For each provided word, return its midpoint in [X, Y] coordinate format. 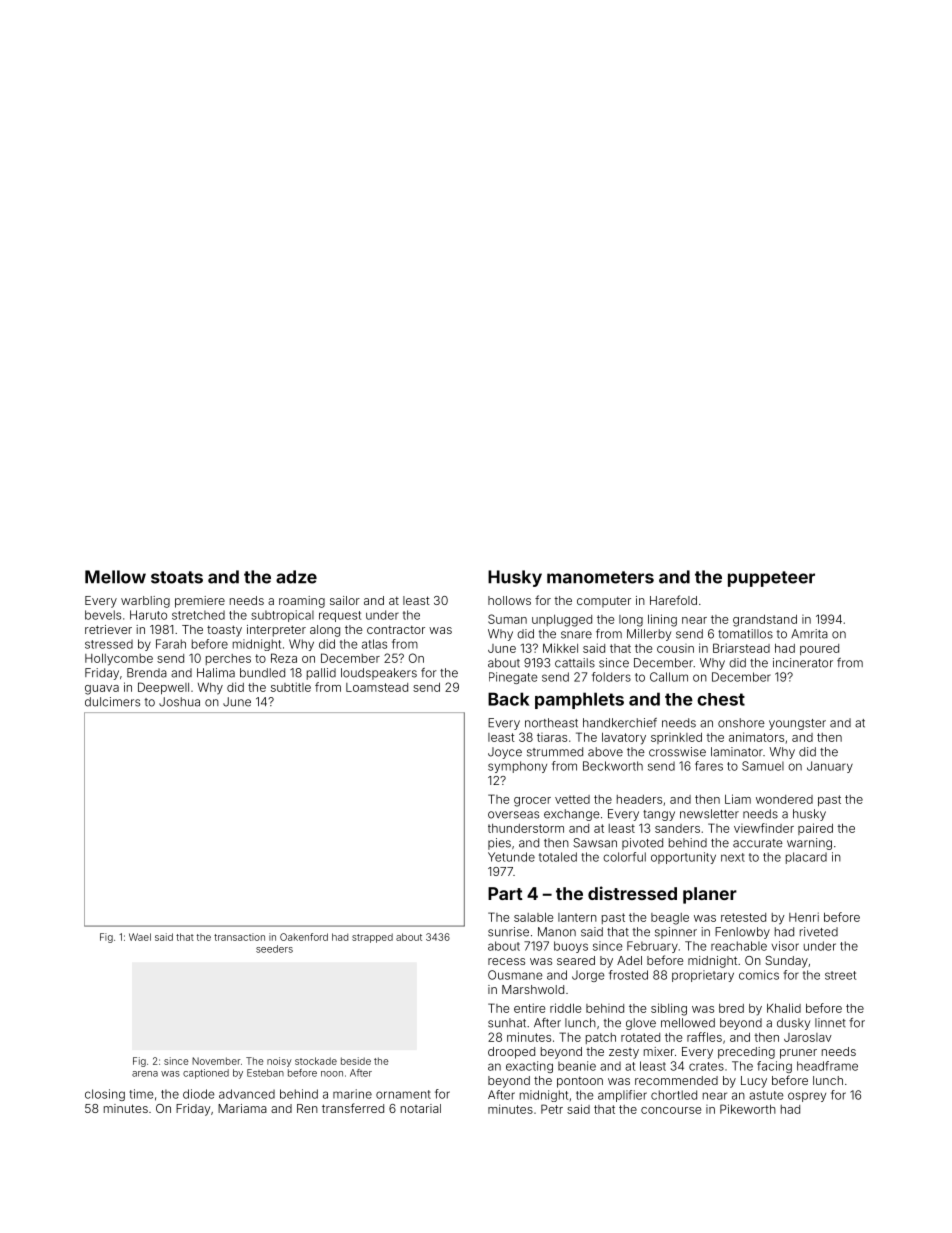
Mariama [242, 1108]
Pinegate [513, 678]
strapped [372, 938]
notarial [421, 1108]
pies [499, 844]
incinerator [803, 663]
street [840, 975]
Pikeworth [748, 1109]
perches [228, 659]
